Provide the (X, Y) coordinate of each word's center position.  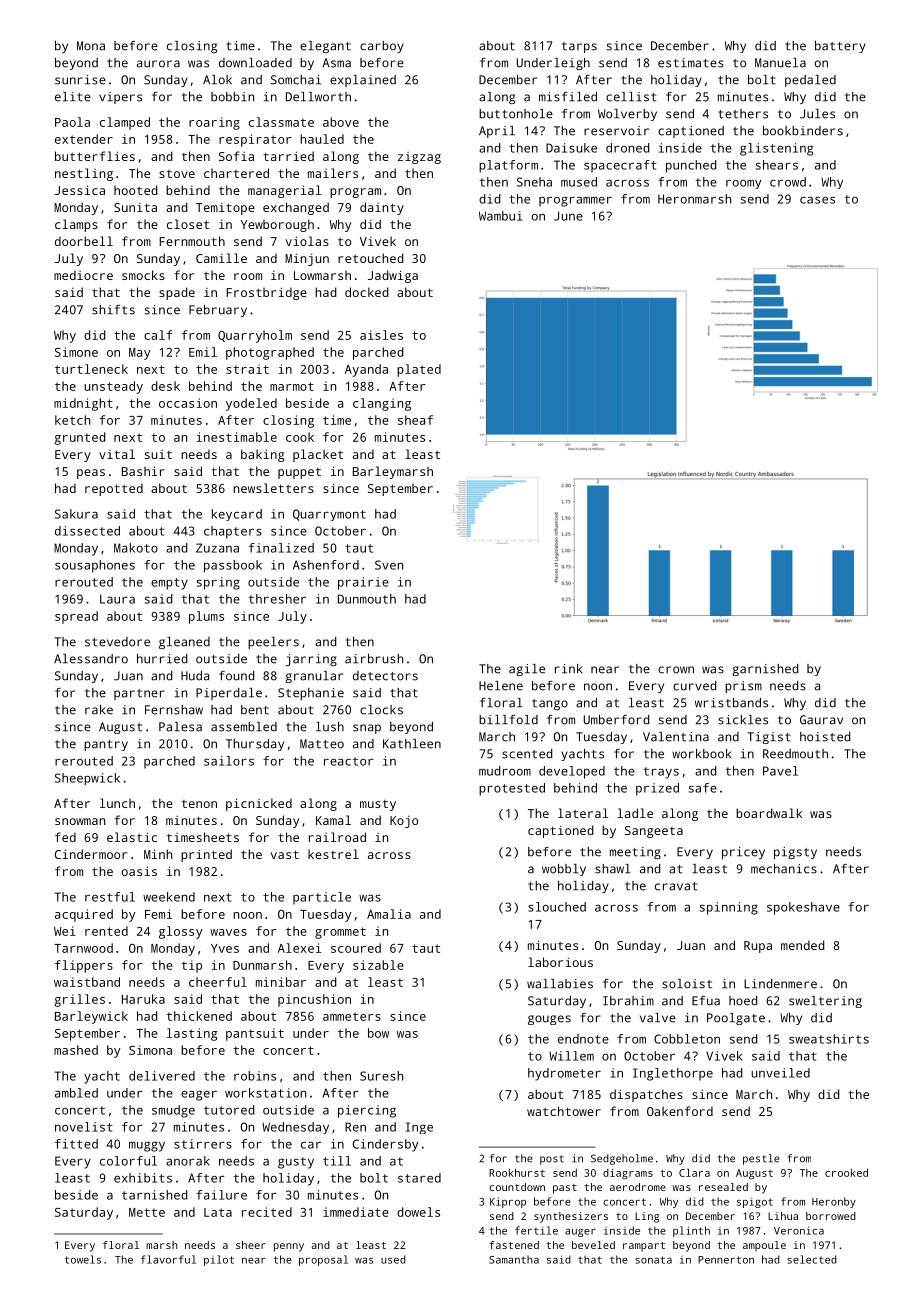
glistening (776, 149)
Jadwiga (393, 276)
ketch (72, 420)
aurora (158, 64)
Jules (817, 114)
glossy (180, 932)
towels (83, 1259)
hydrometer (564, 1074)
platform (508, 166)
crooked (846, 1172)
